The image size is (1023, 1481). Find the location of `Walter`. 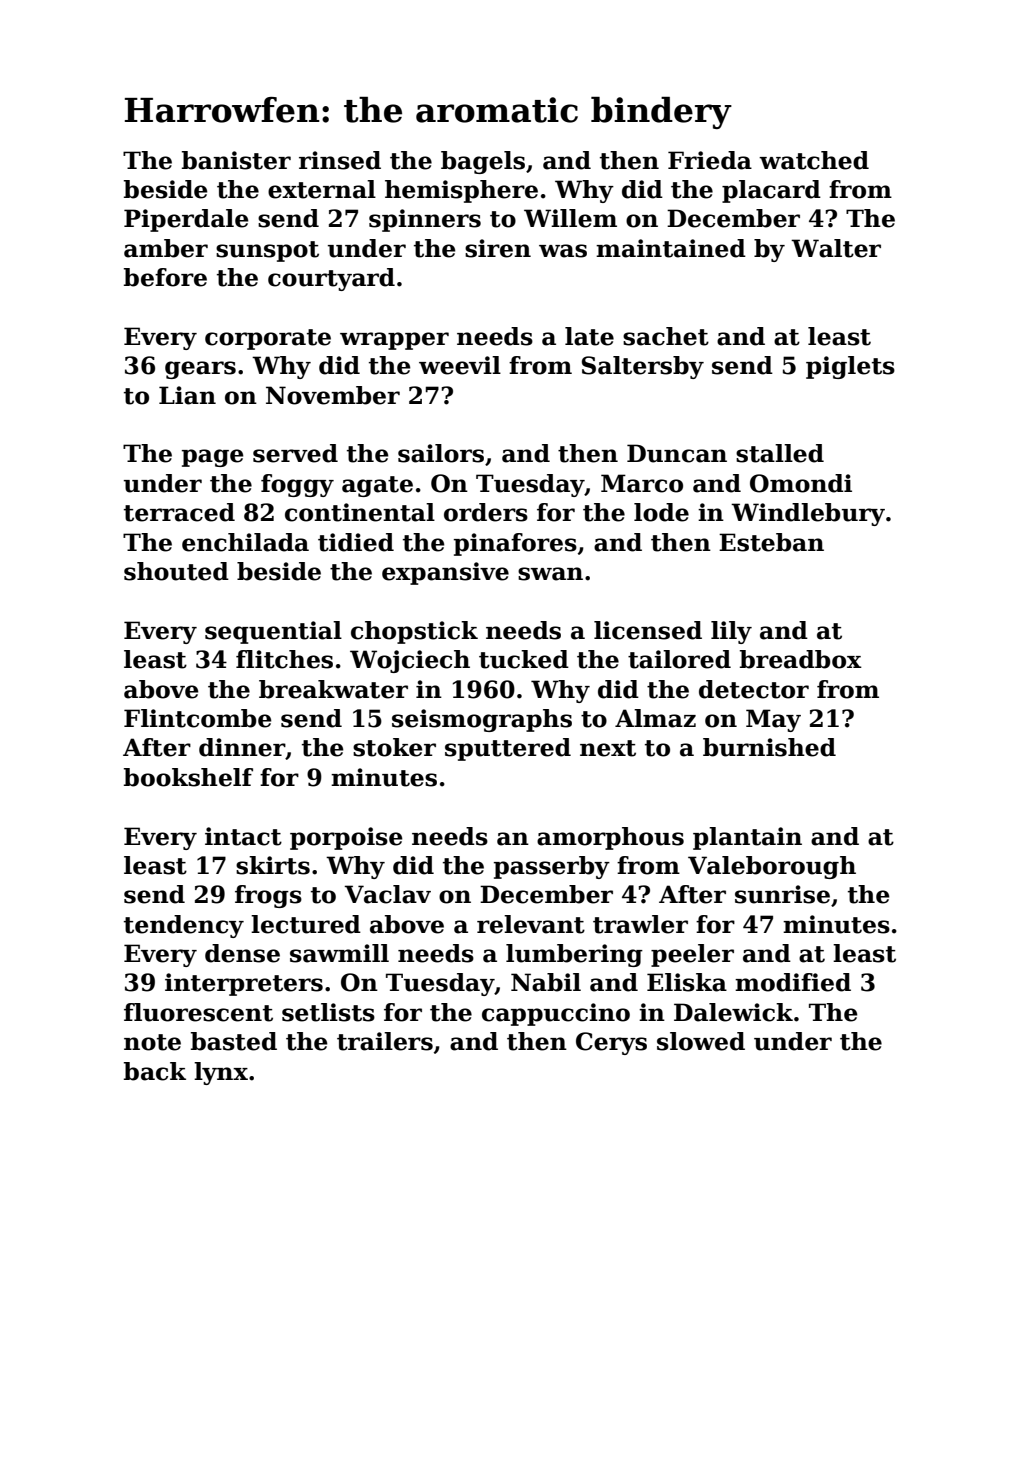

Walter is located at coordinates (836, 248).
